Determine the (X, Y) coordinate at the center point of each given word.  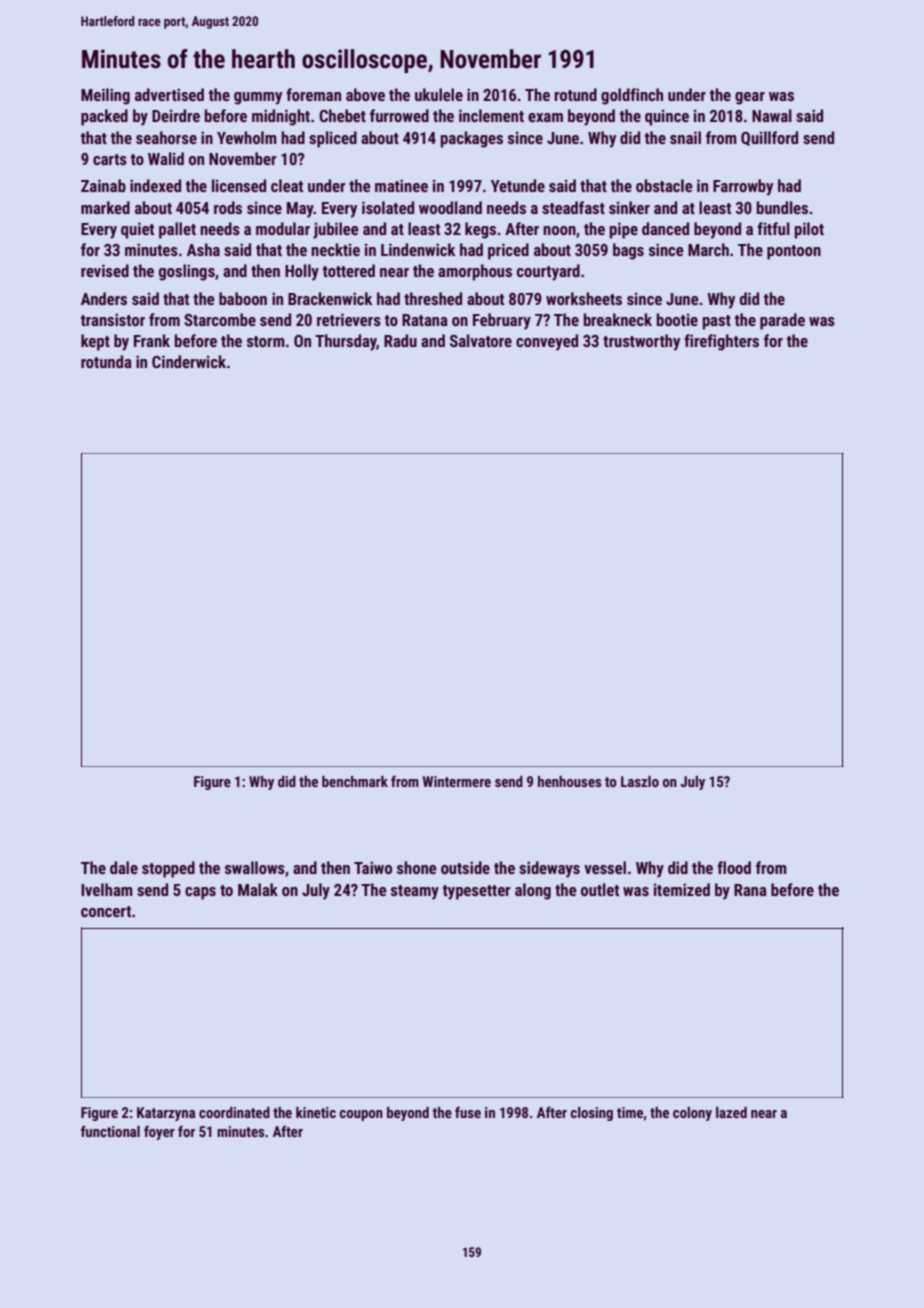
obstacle (664, 185)
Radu (400, 340)
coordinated (234, 1112)
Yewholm (247, 137)
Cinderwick (189, 361)
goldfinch (632, 96)
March (708, 249)
